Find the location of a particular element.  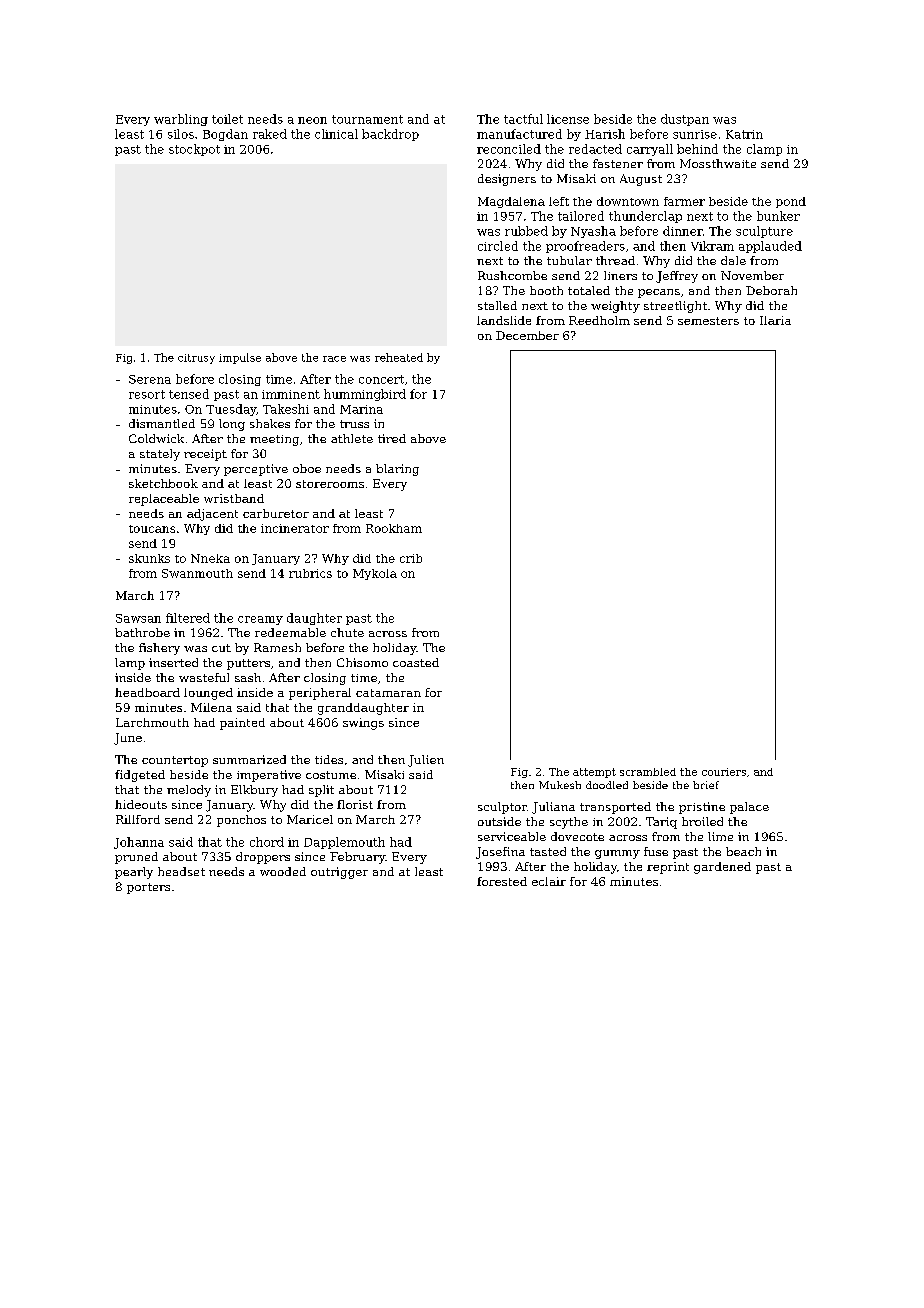

inserted is located at coordinates (173, 662).
